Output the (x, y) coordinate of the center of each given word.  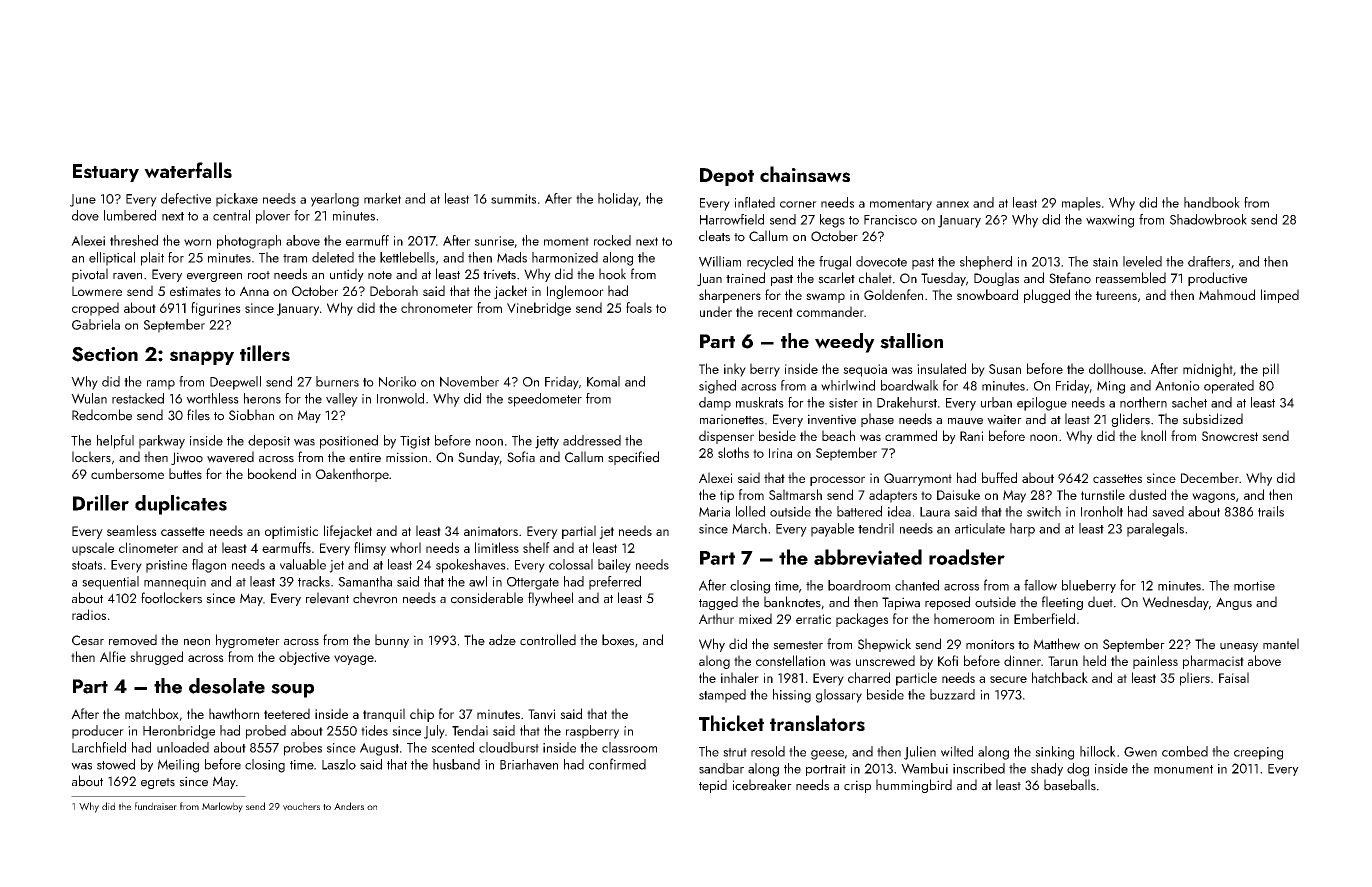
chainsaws (805, 174)
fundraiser (156, 806)
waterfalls (188, 170)
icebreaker (762, 785)
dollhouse (1116, 368)
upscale (93, 549)
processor (837, 481)
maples (1081, 204)
